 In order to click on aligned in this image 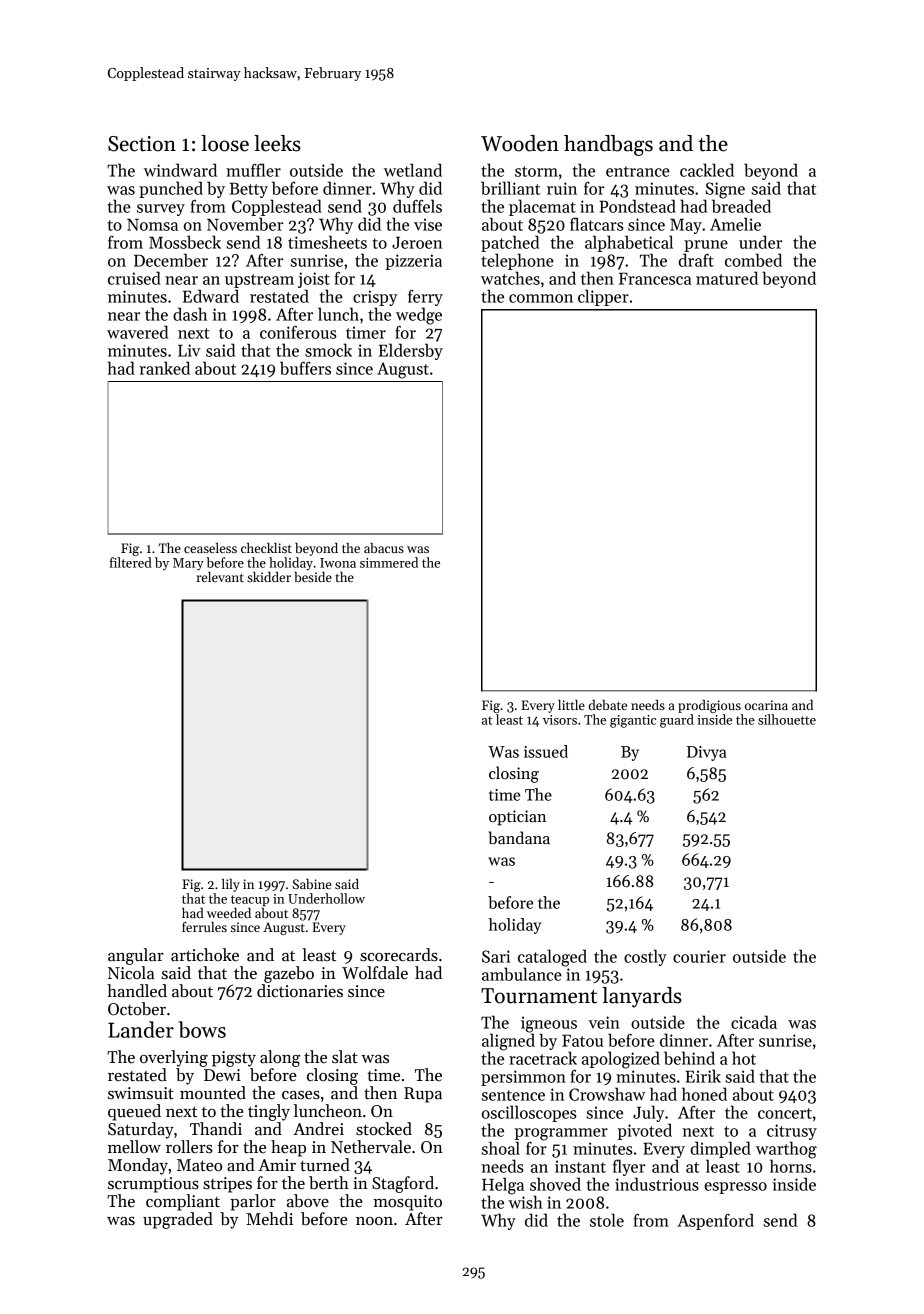, I will do `click(508, 1042)`.
